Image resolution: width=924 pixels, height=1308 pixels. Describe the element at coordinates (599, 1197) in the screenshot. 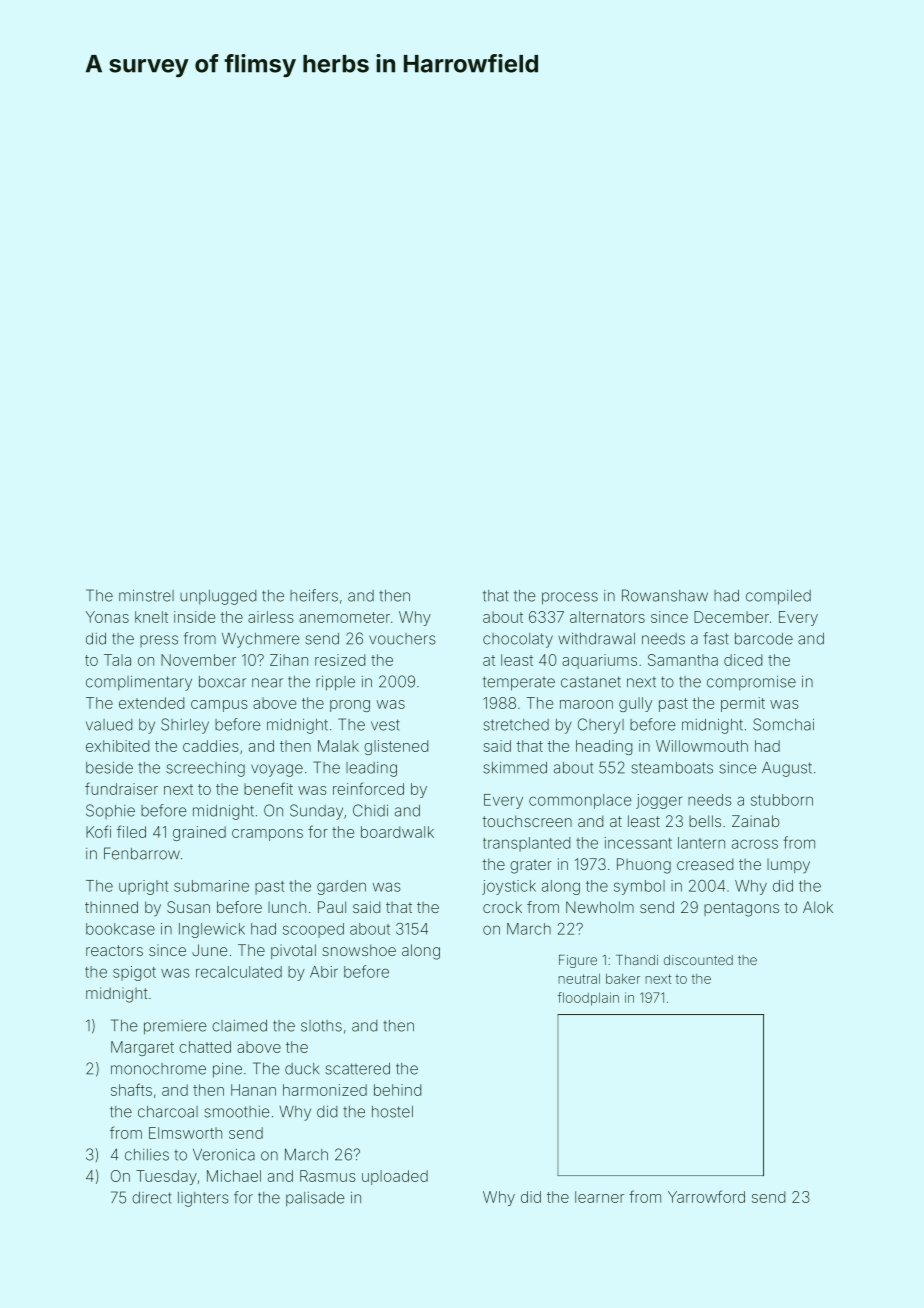

I see `learner` at that location.
